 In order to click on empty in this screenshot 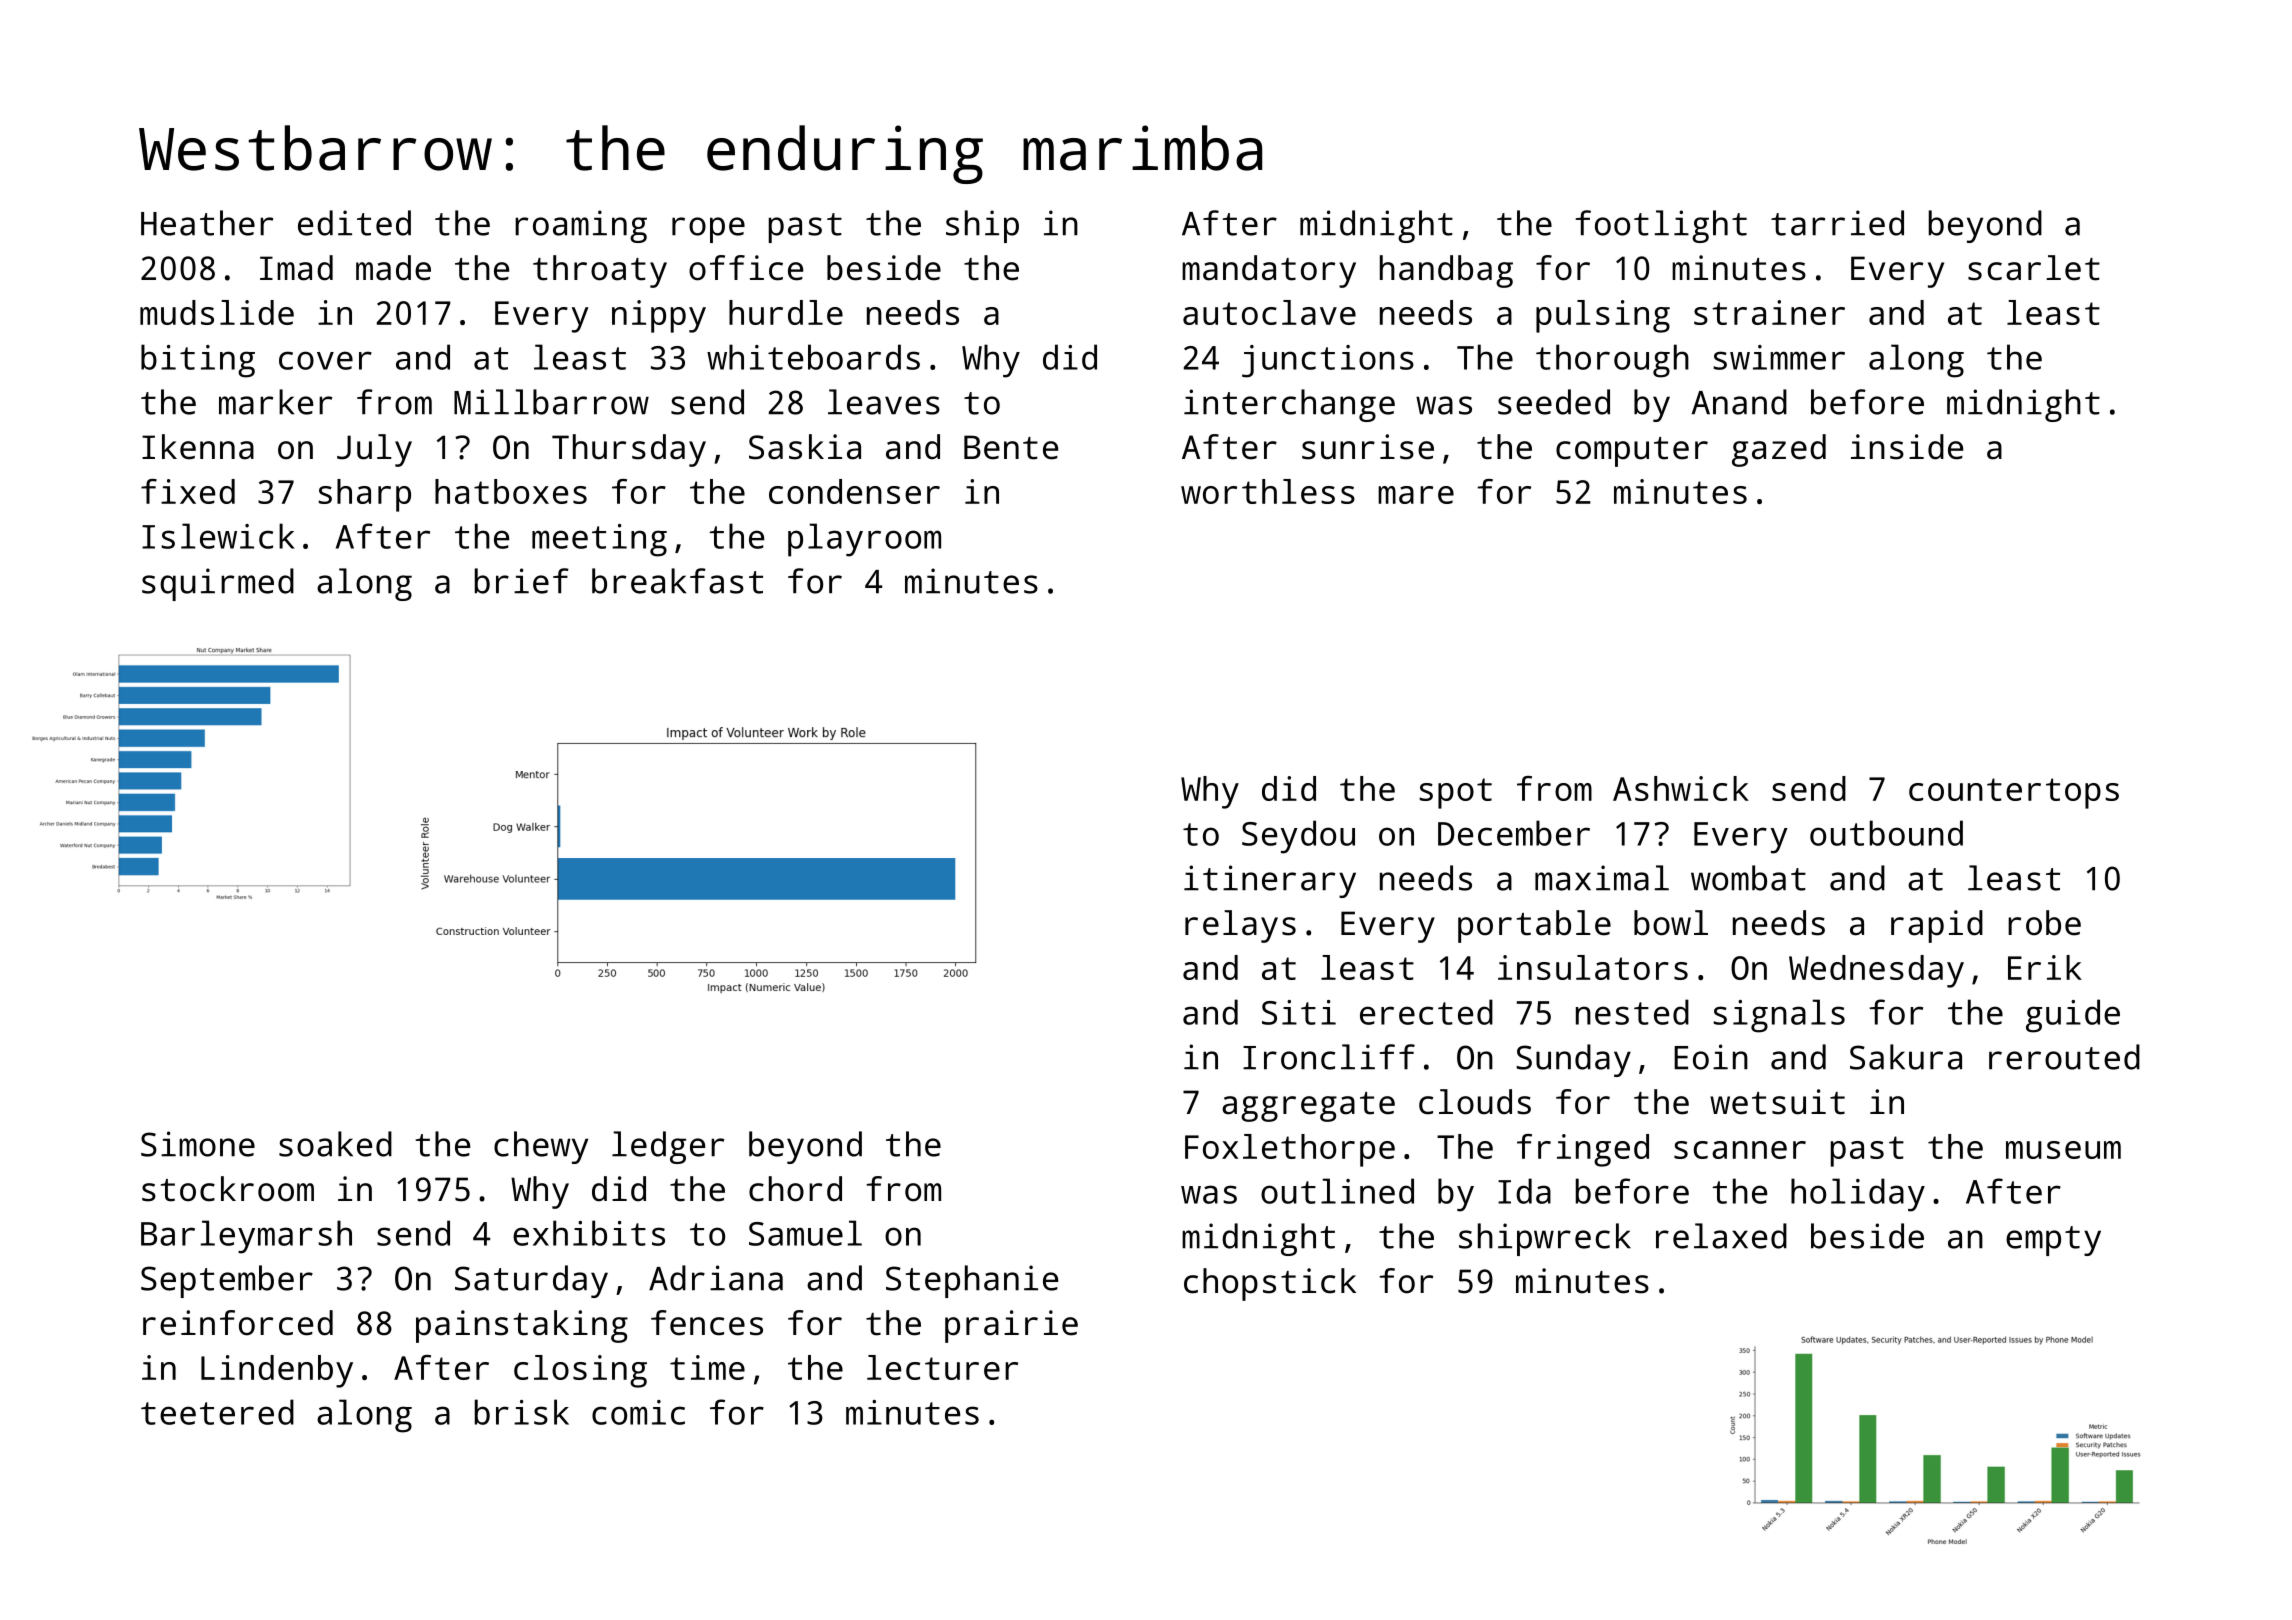, I will do `click(2053, 1241)`.
